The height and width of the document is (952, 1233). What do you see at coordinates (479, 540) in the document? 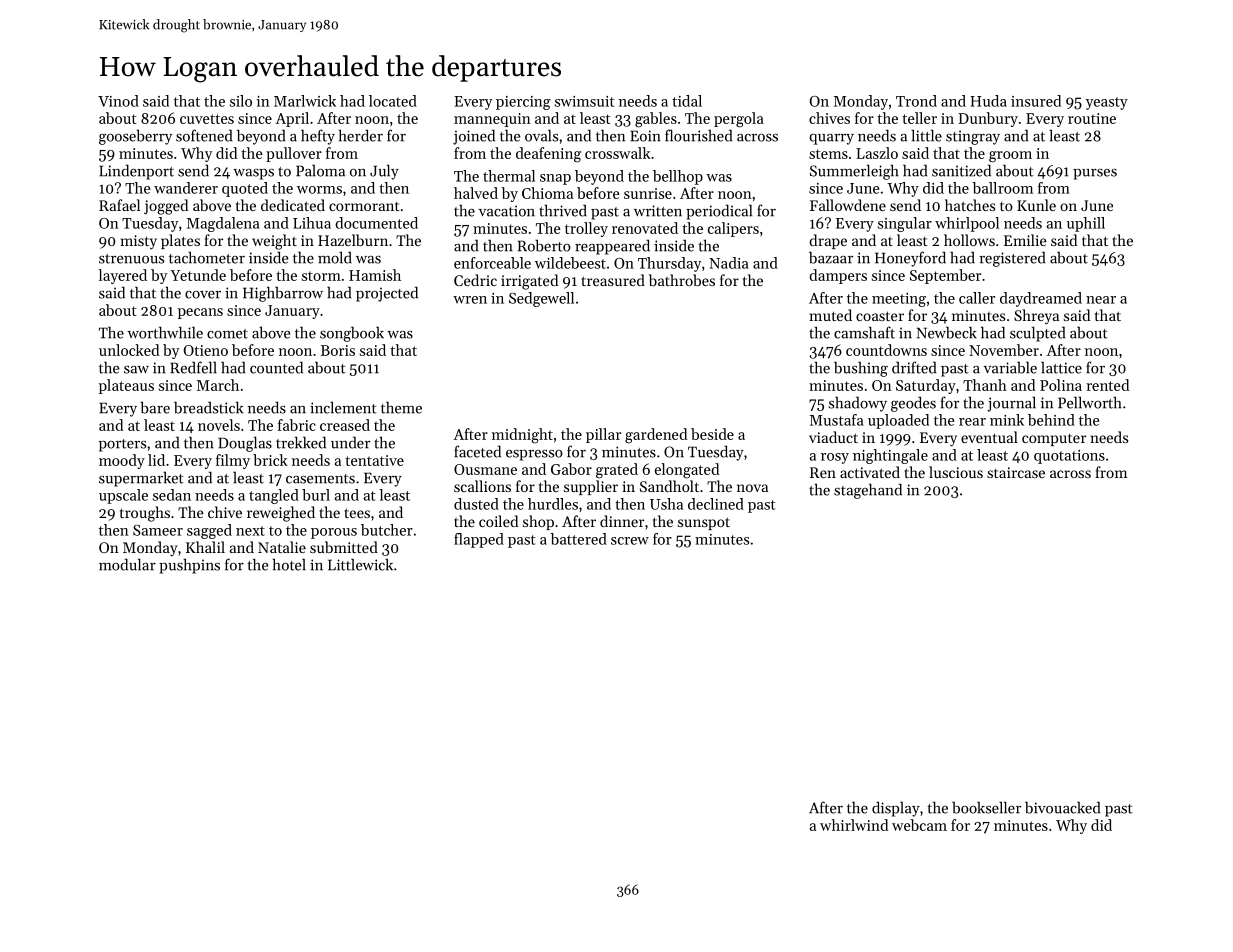
I see `flapped` at bounding box center [479, 540].
